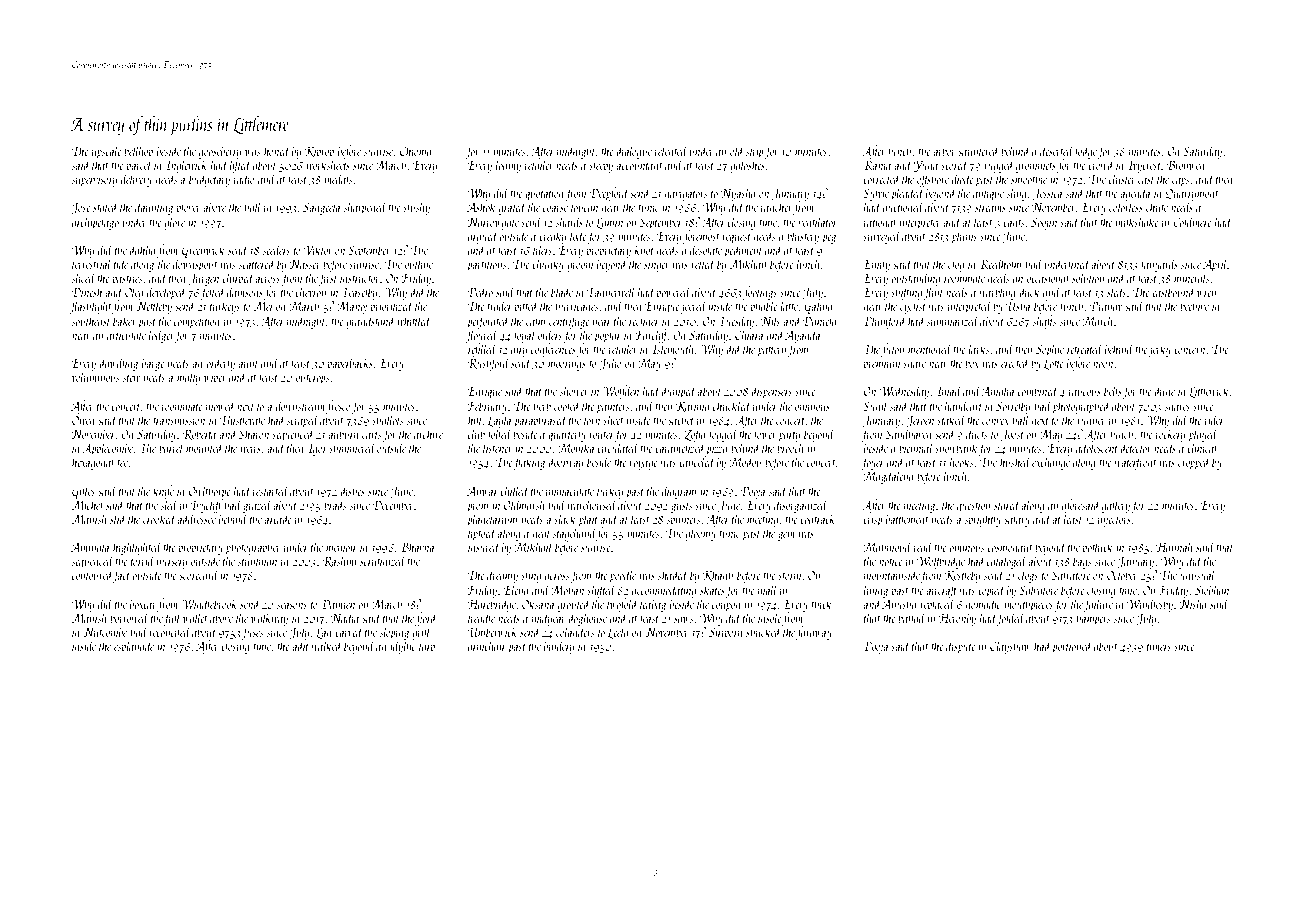  What do you see at coordinates (726, 607) in the screenshot?
I see `coupon` at bounding box center [726, 607].
